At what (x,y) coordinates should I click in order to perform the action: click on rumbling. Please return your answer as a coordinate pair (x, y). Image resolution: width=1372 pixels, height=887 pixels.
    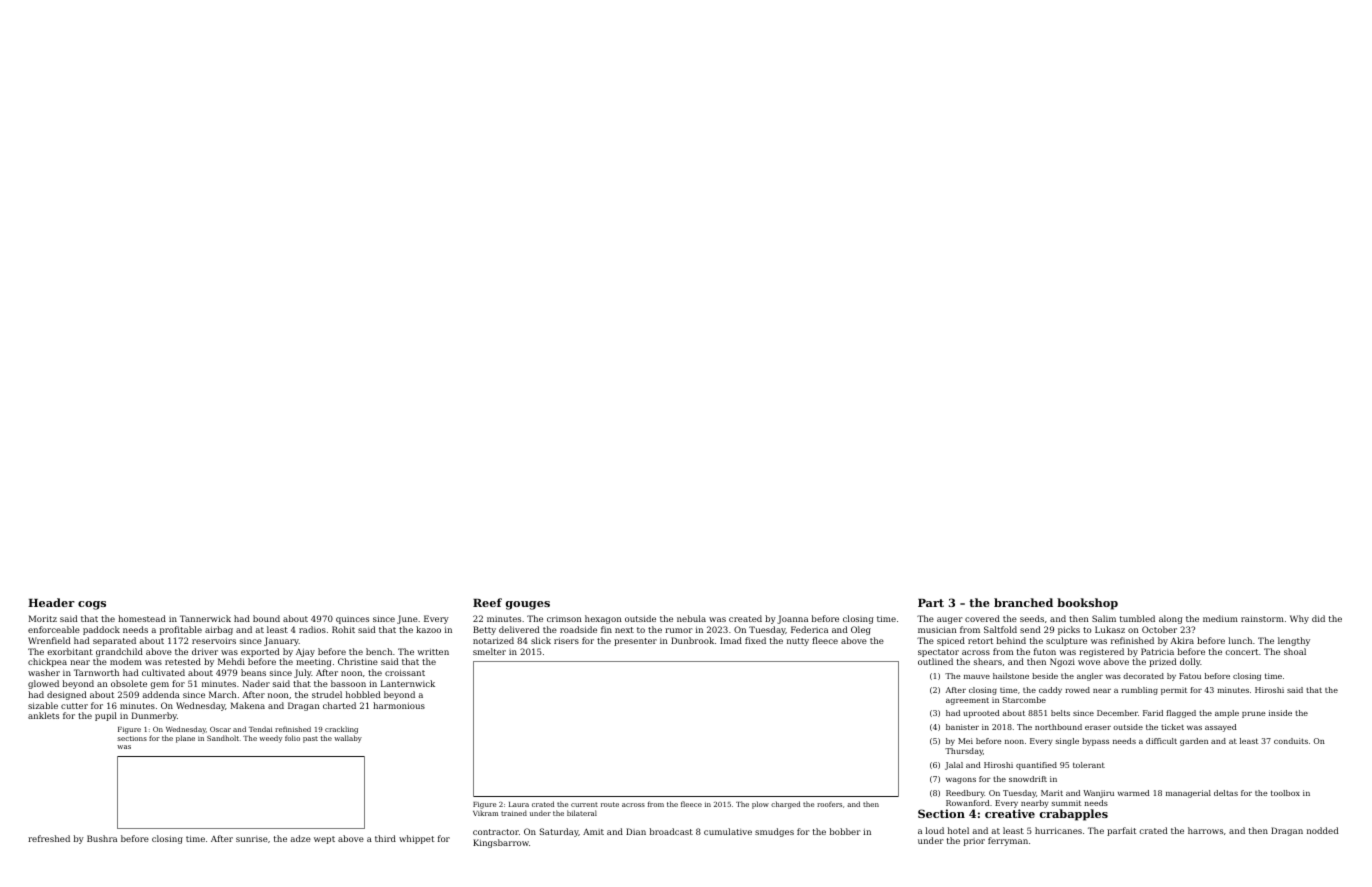
    Looking at the image, I should click on (1139, 691).
